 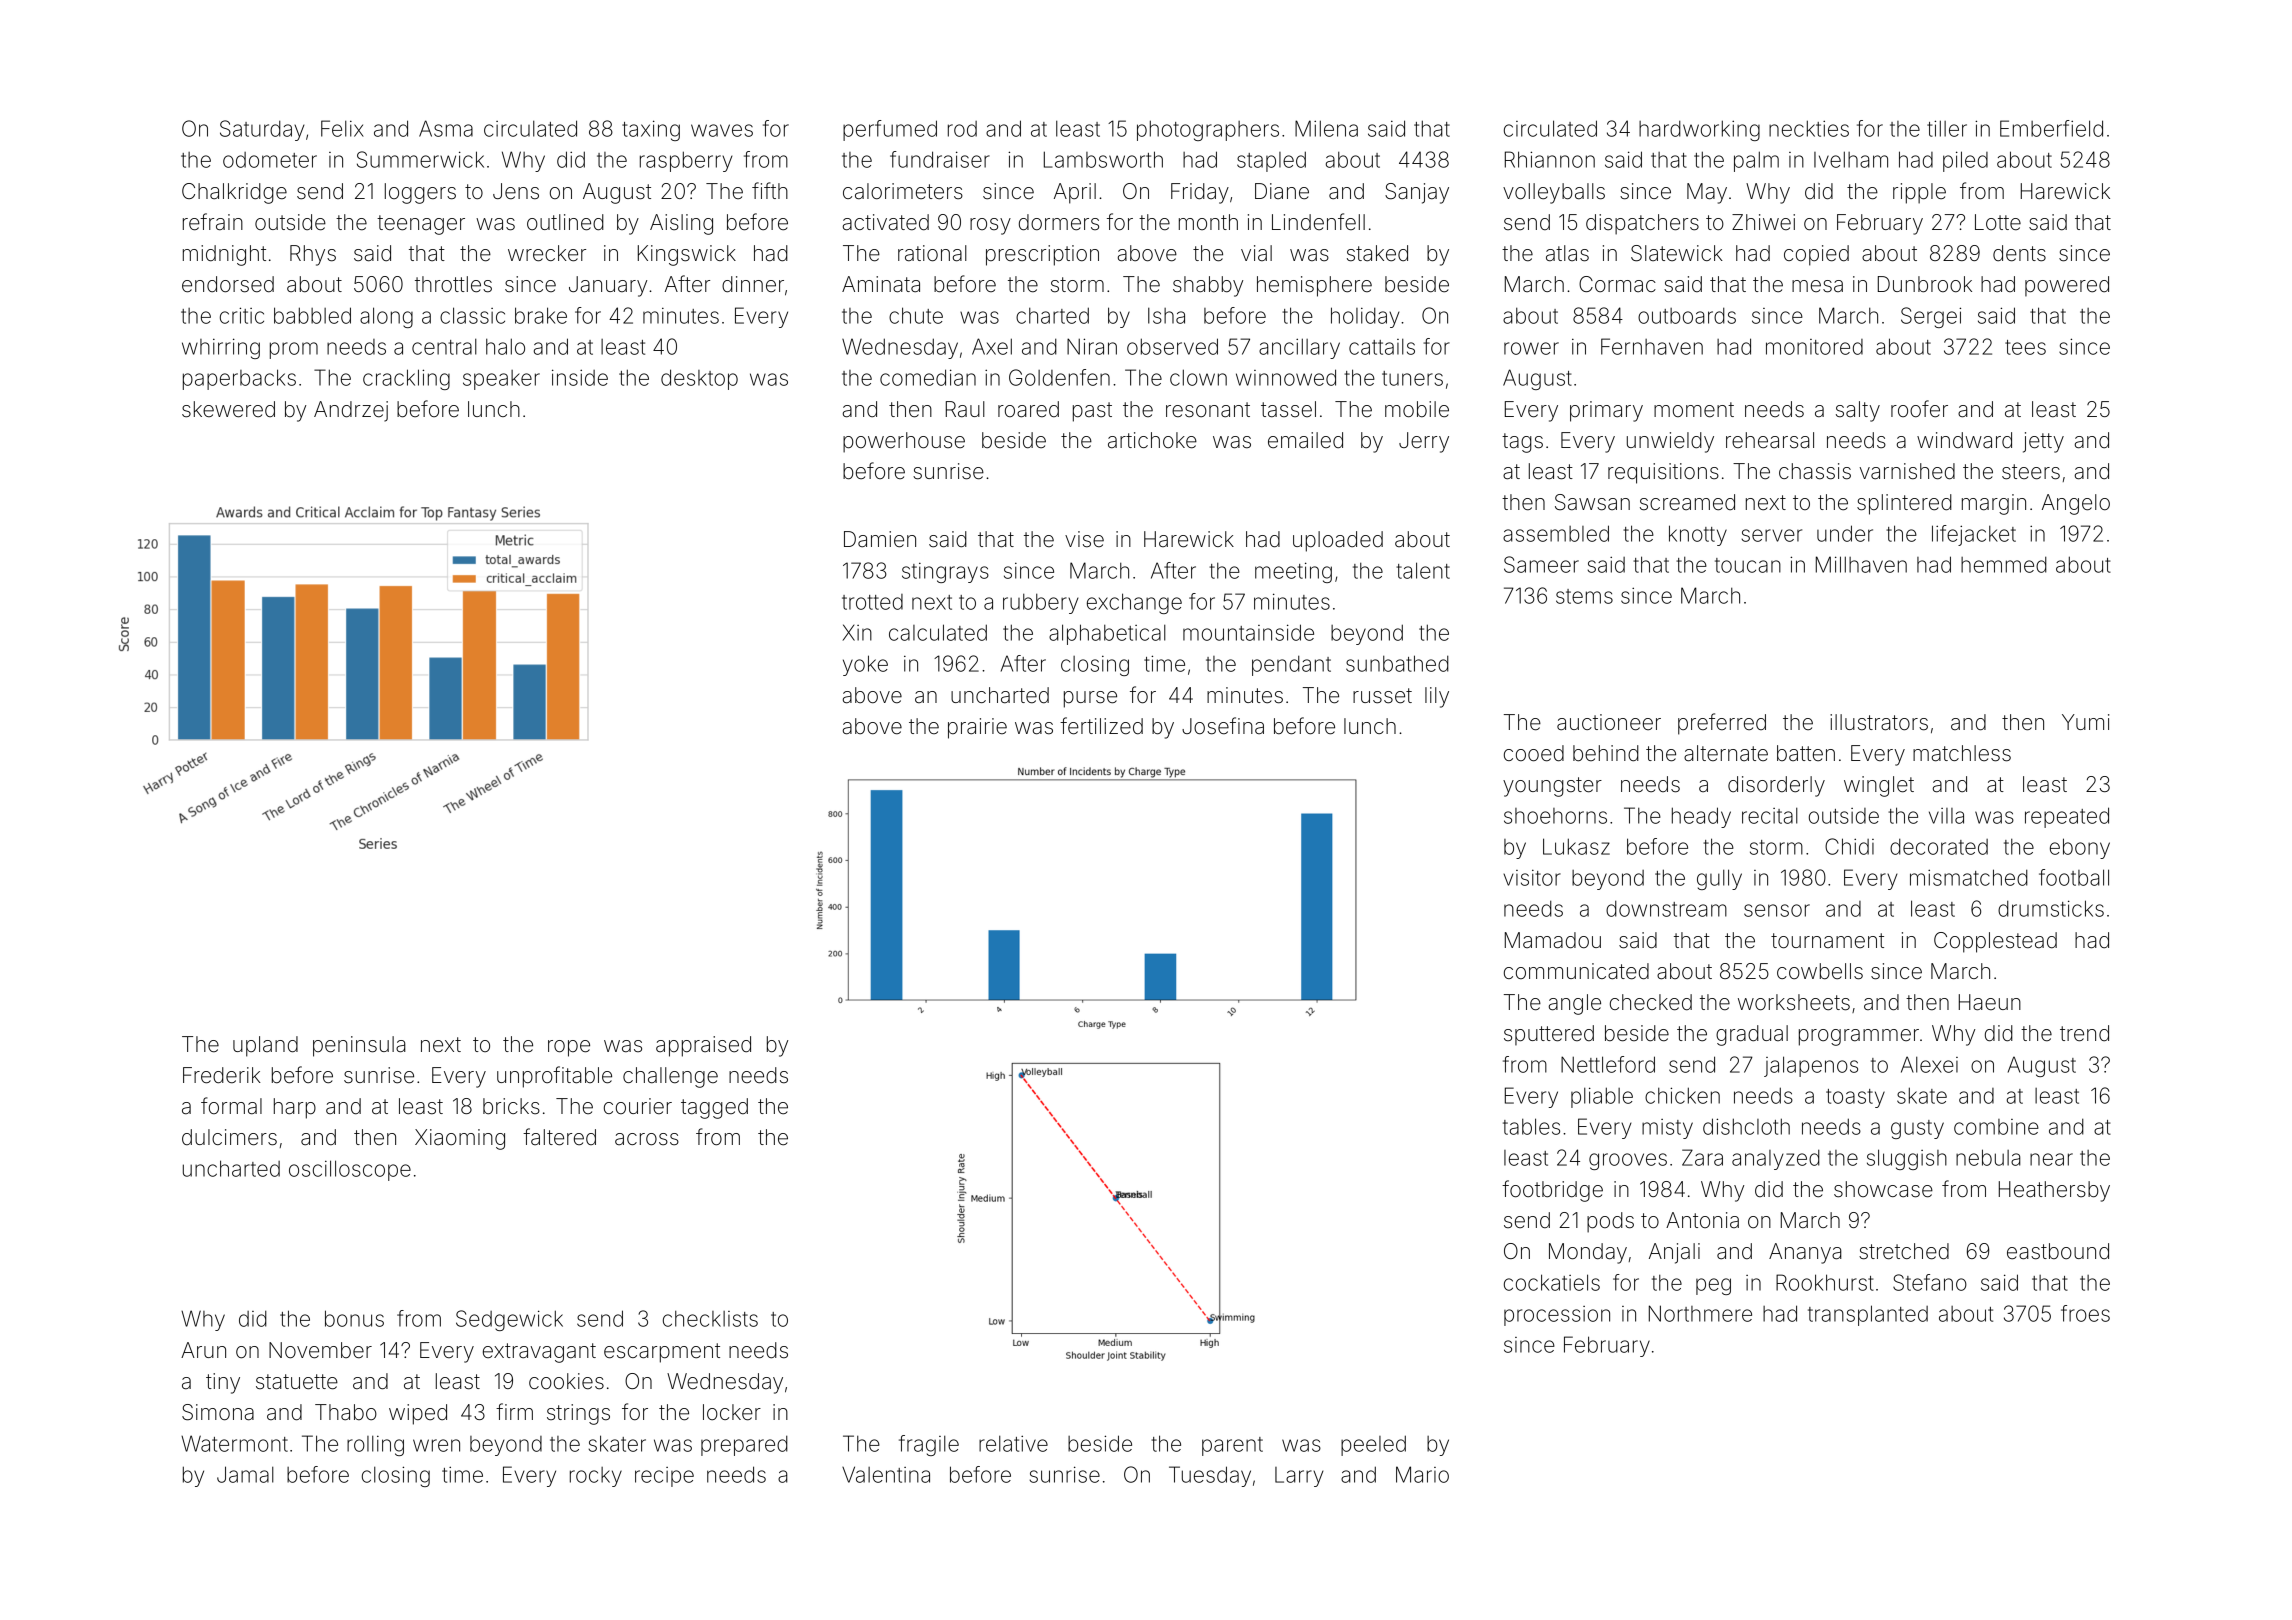 I want to click on appraised, so click(x=703, y=1046).
